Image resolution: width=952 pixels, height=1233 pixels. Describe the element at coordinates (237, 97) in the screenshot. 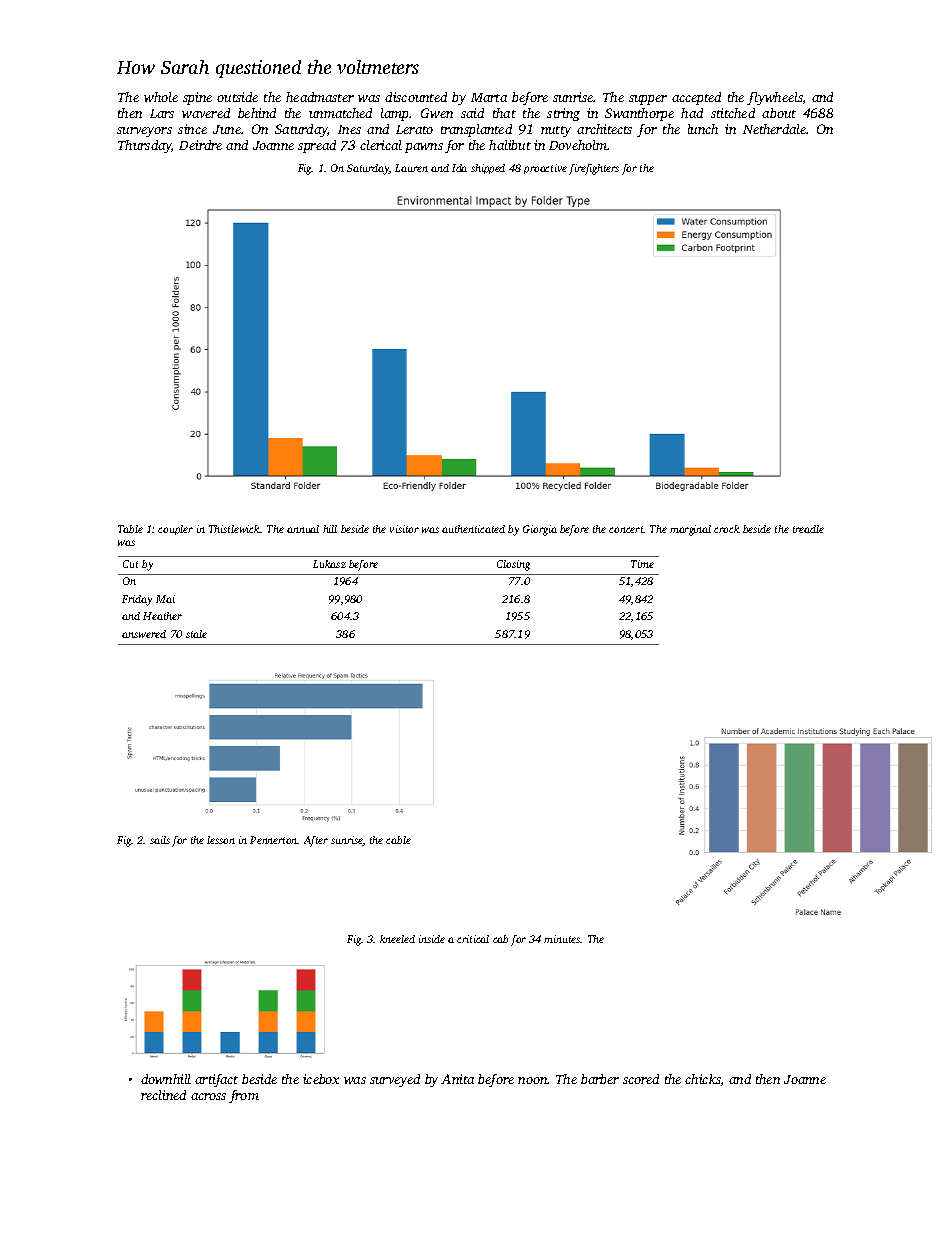

I see `outside` at that location.
